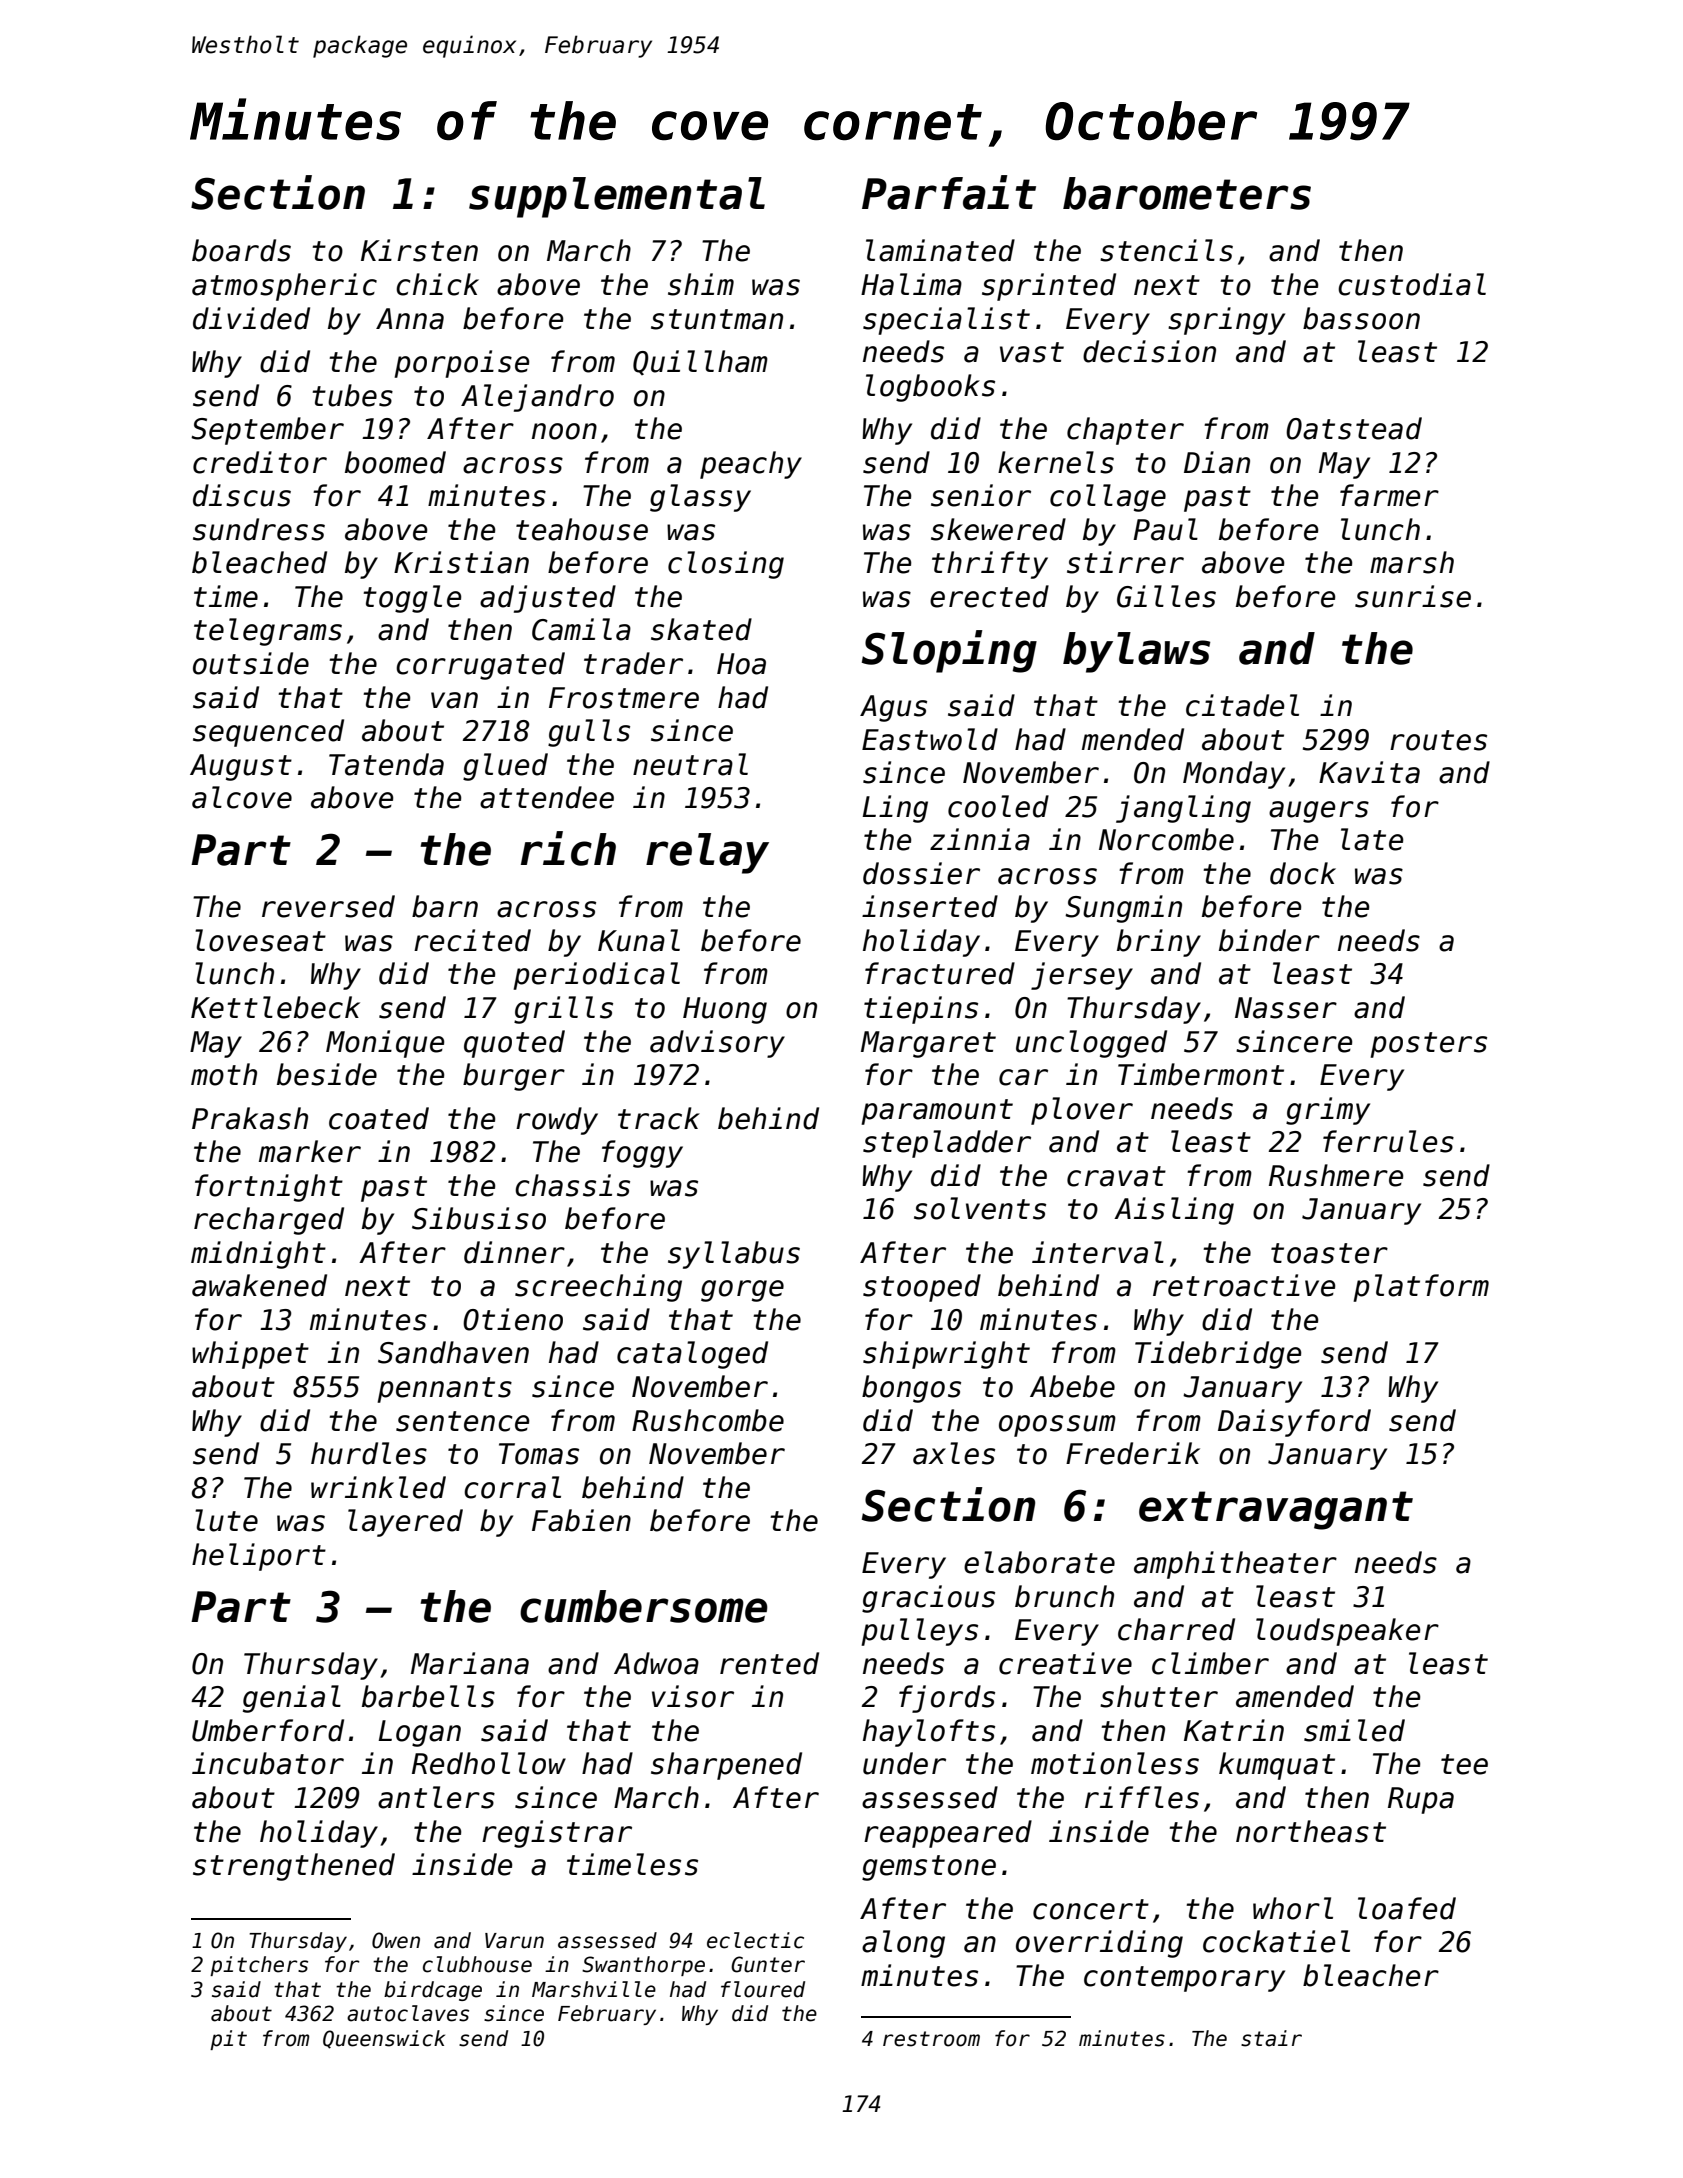  Describe the element at coordinates (1184, 1979) in the page. I see `contemporary` at that location.
